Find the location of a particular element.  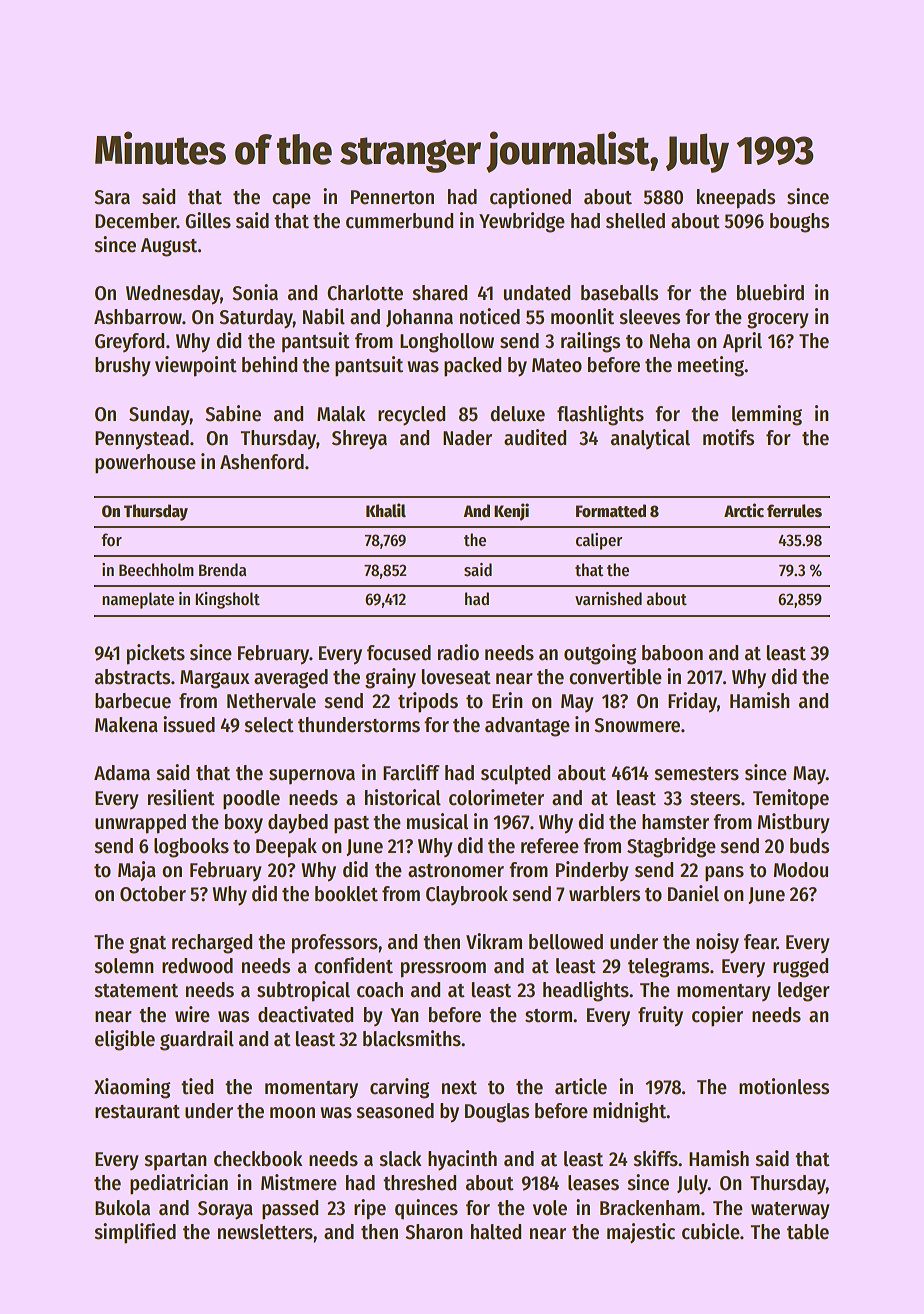

redwood is located at coordinates (197, 966).
